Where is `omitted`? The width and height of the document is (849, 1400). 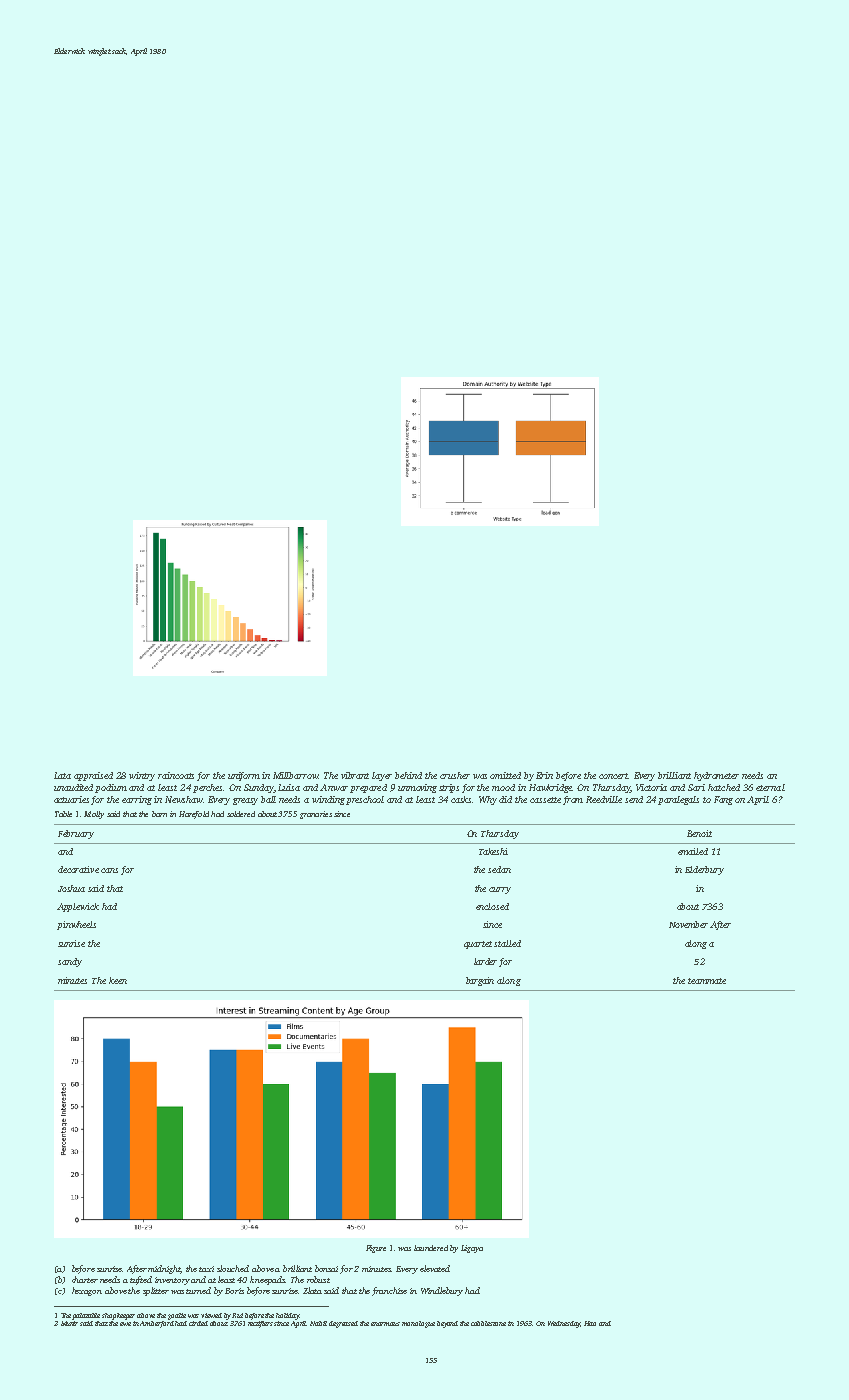
omitted is located at coordinates (505, 775).
